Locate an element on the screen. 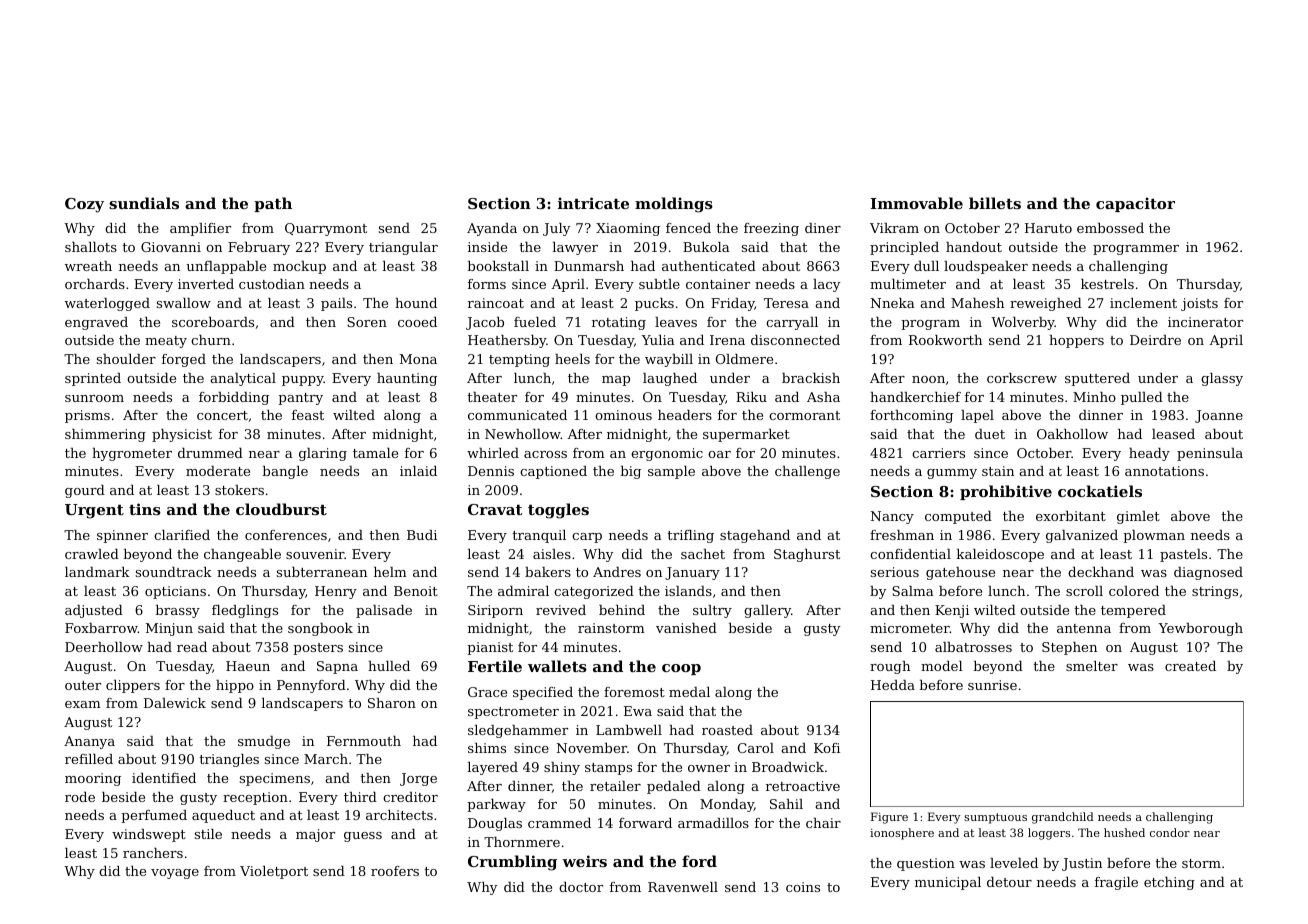  Grace is located at coordinates (487, 692).
